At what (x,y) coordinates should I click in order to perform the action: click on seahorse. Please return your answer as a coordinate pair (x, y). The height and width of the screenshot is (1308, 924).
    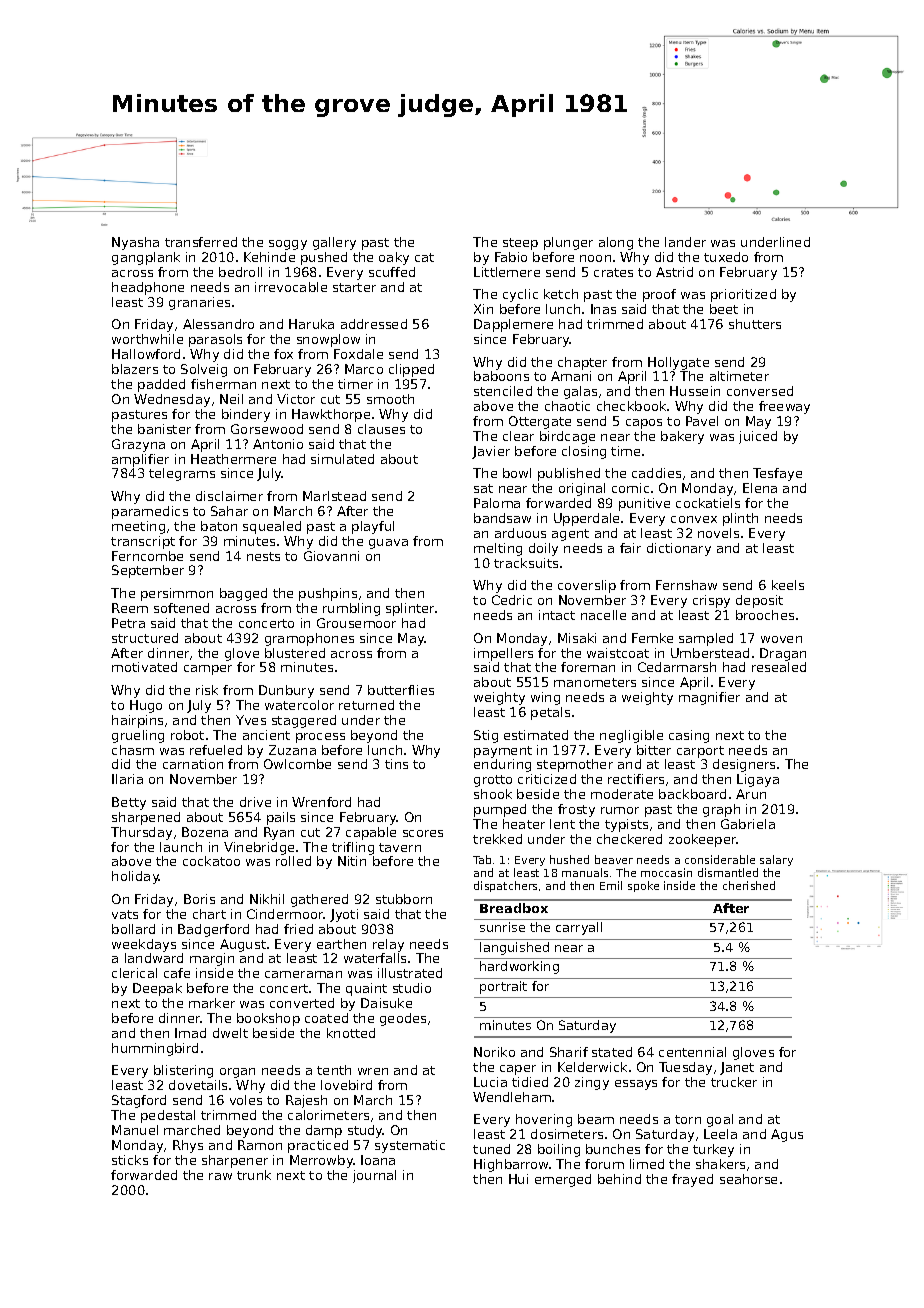
    Looking at the image, I should click on (748, 1179).
